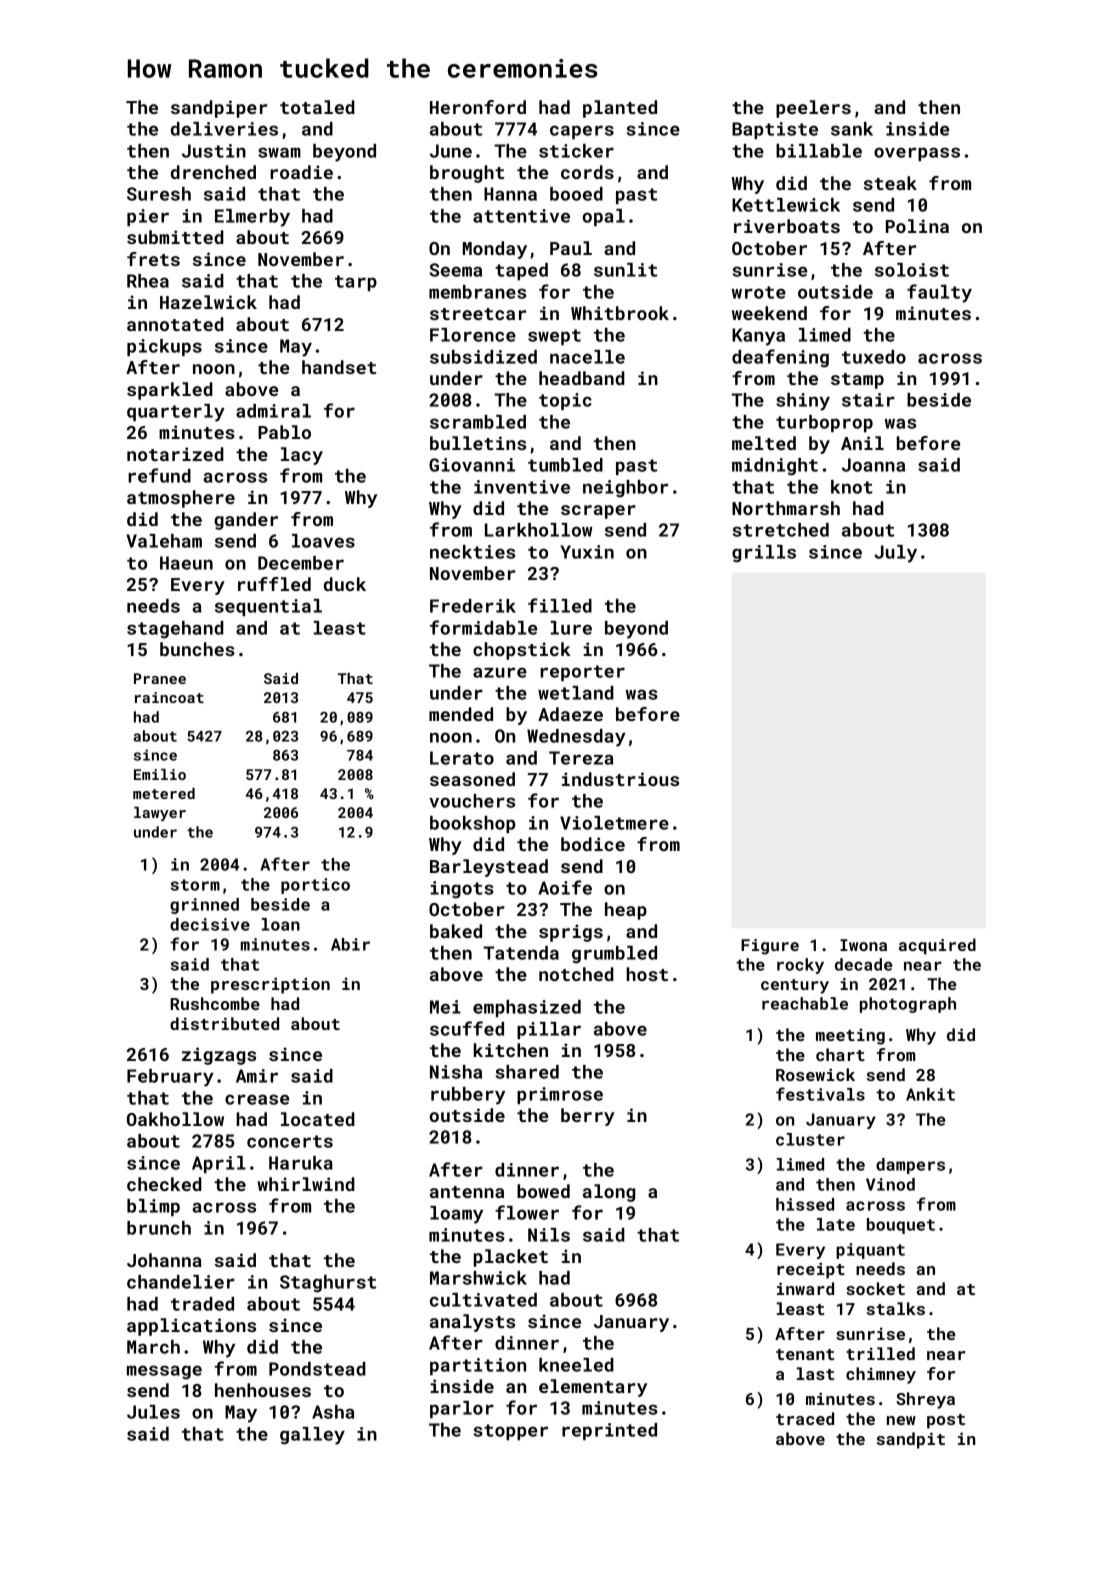 This page has height=1573, width=1112. I want to click on Mei, so click(445, 1007).
